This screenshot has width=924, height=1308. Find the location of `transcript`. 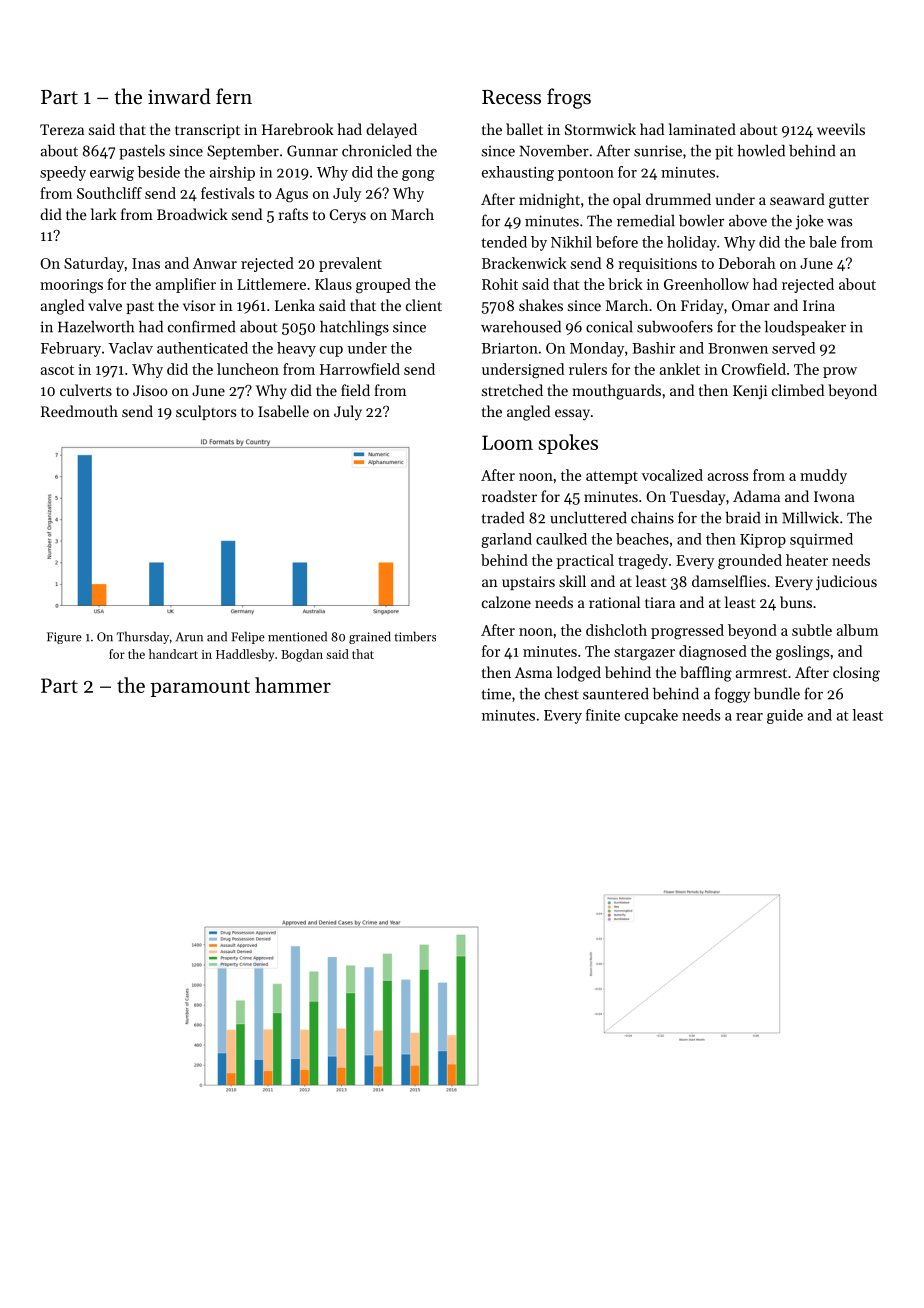

transcript is located at coordinates (207, 131).
